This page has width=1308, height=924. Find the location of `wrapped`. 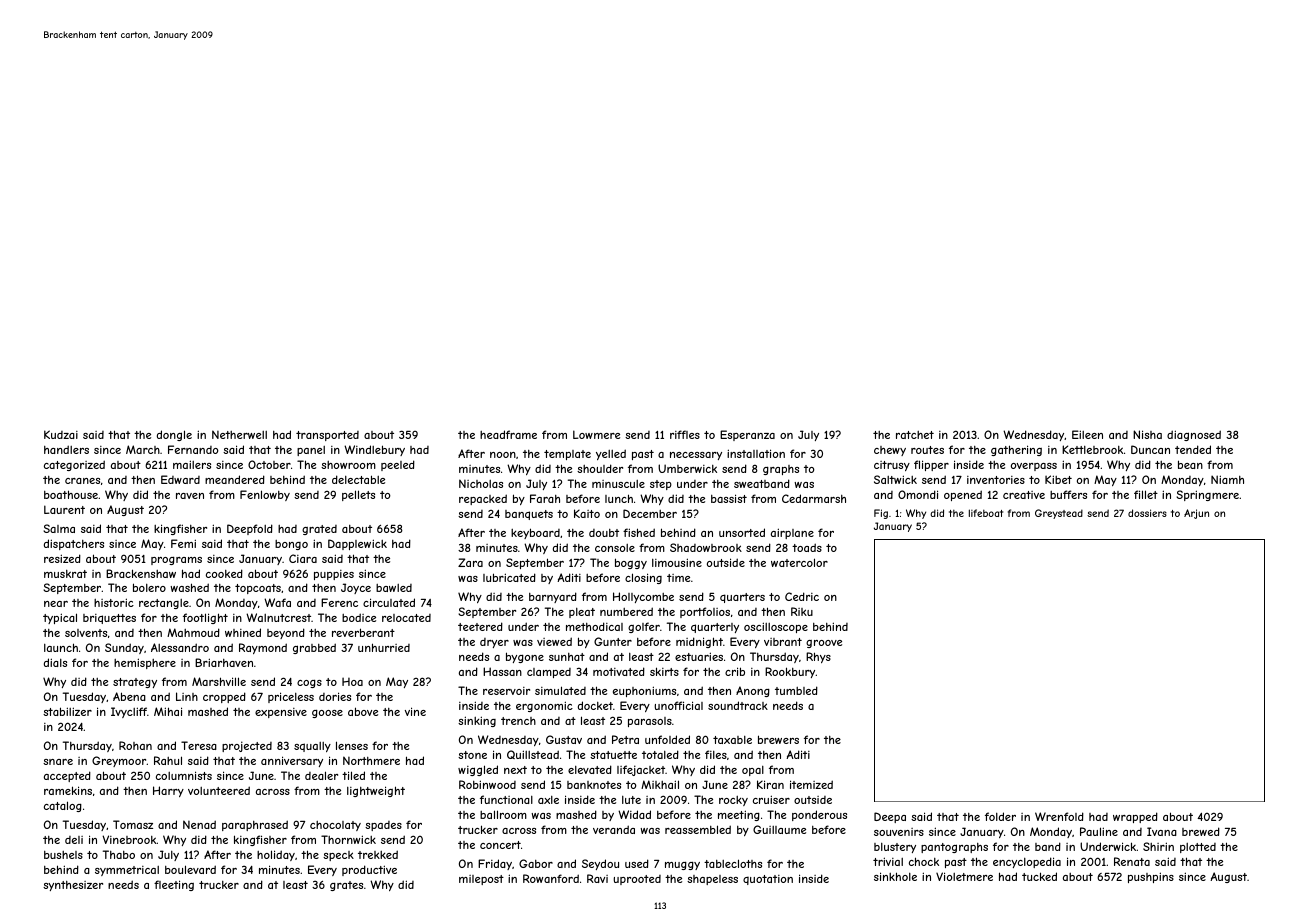

wrapped is located at coordinates (1135, 817).
